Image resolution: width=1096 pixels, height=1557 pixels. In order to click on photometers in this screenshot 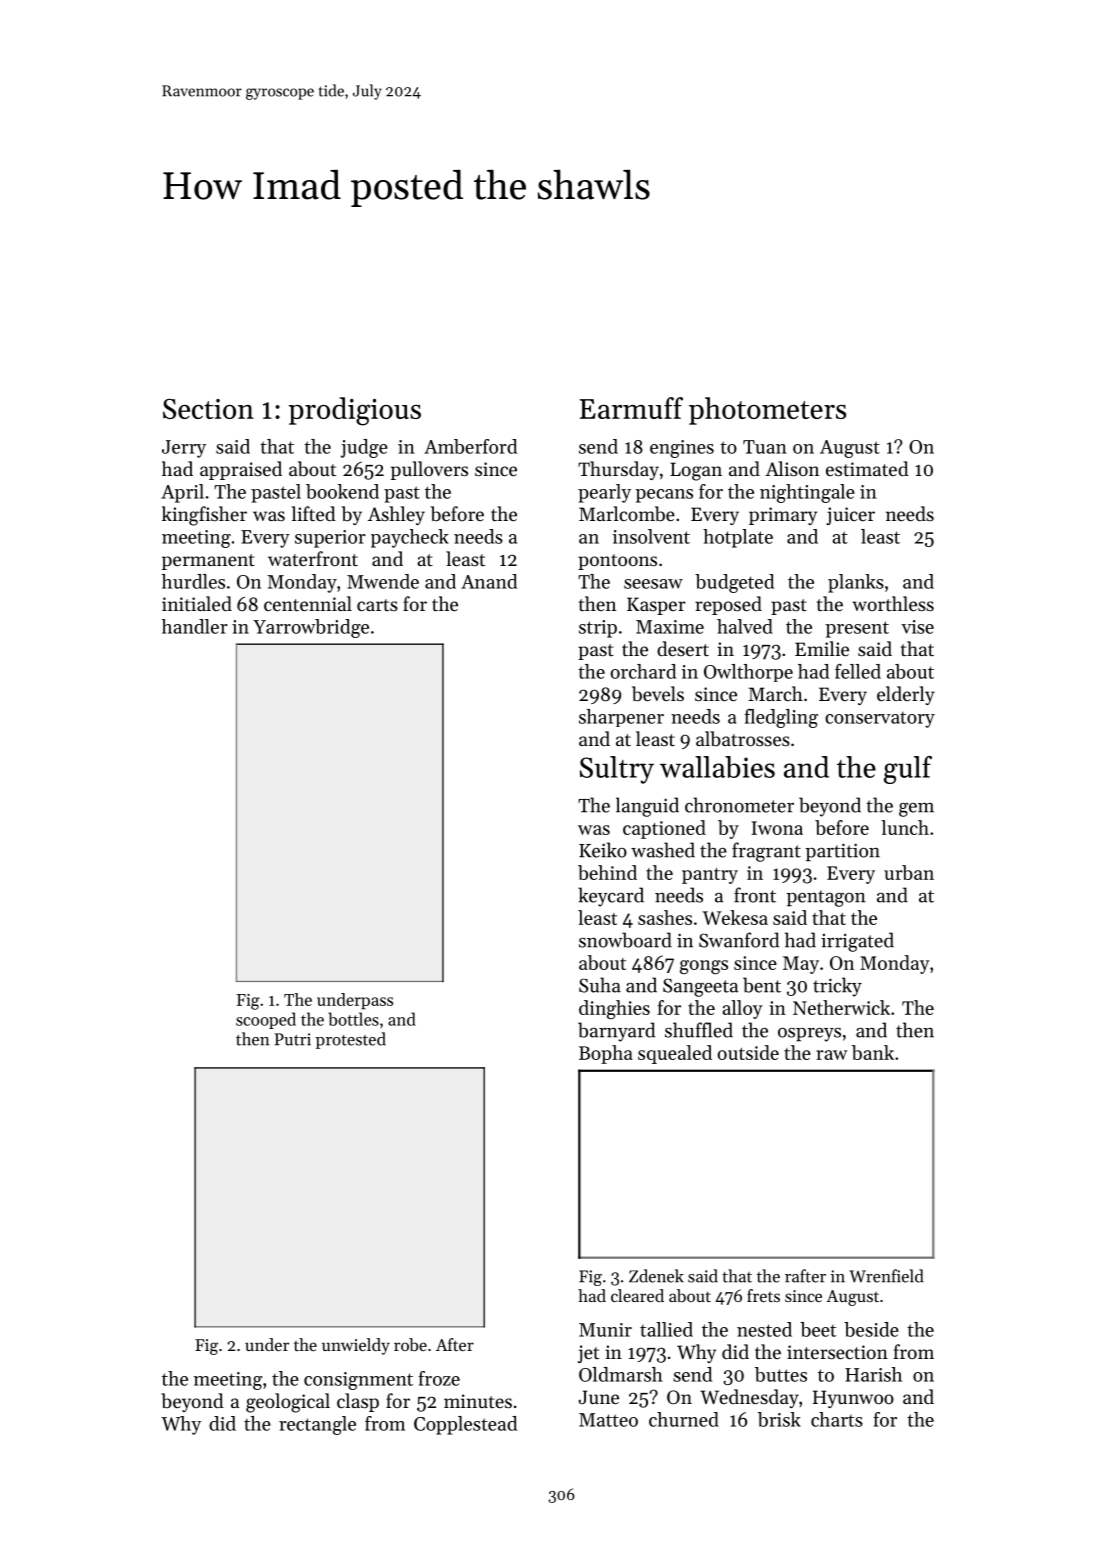, I will do `click(767, 411)`.
